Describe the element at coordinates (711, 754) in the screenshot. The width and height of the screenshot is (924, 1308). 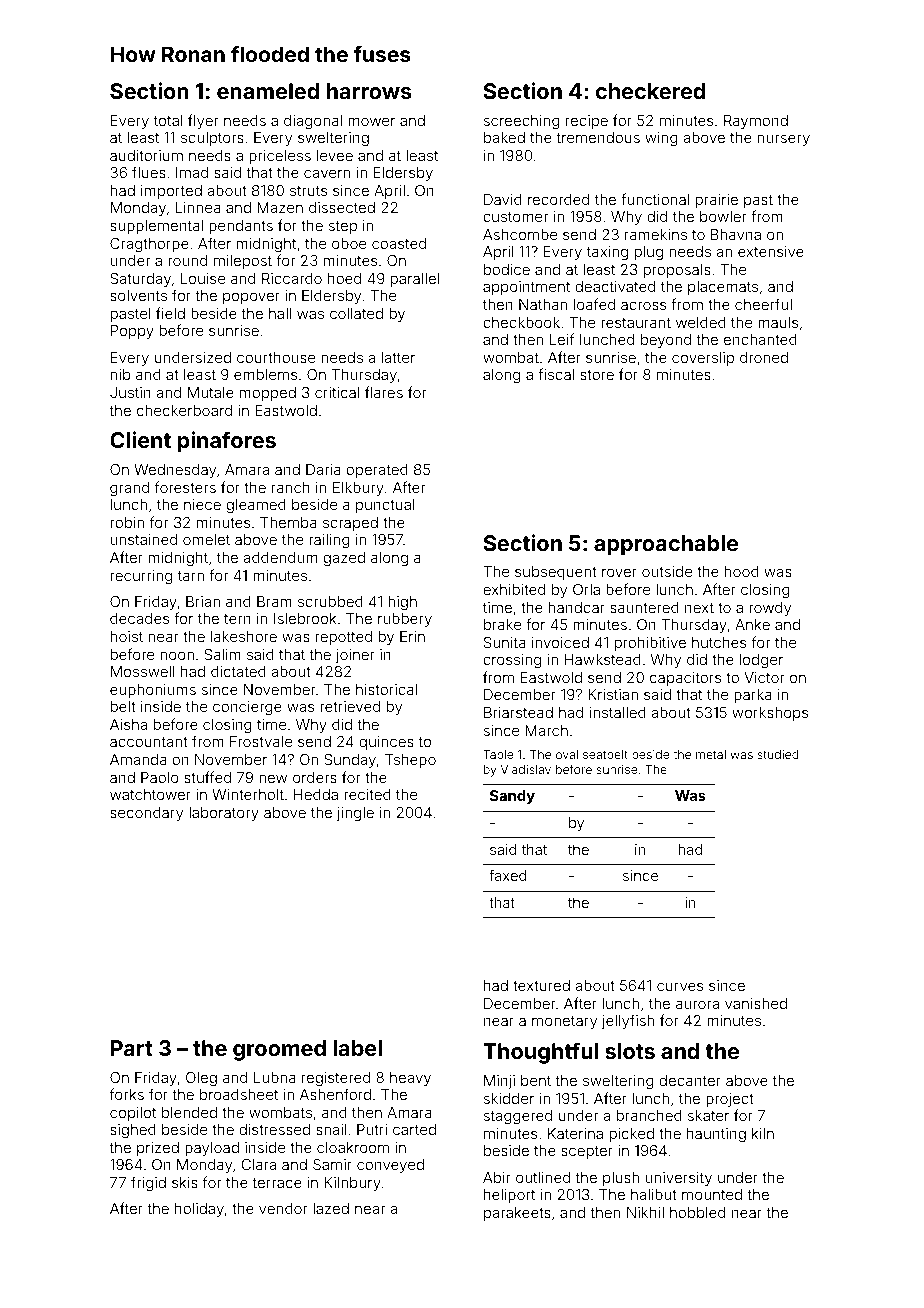
I see `metal` at that location.
